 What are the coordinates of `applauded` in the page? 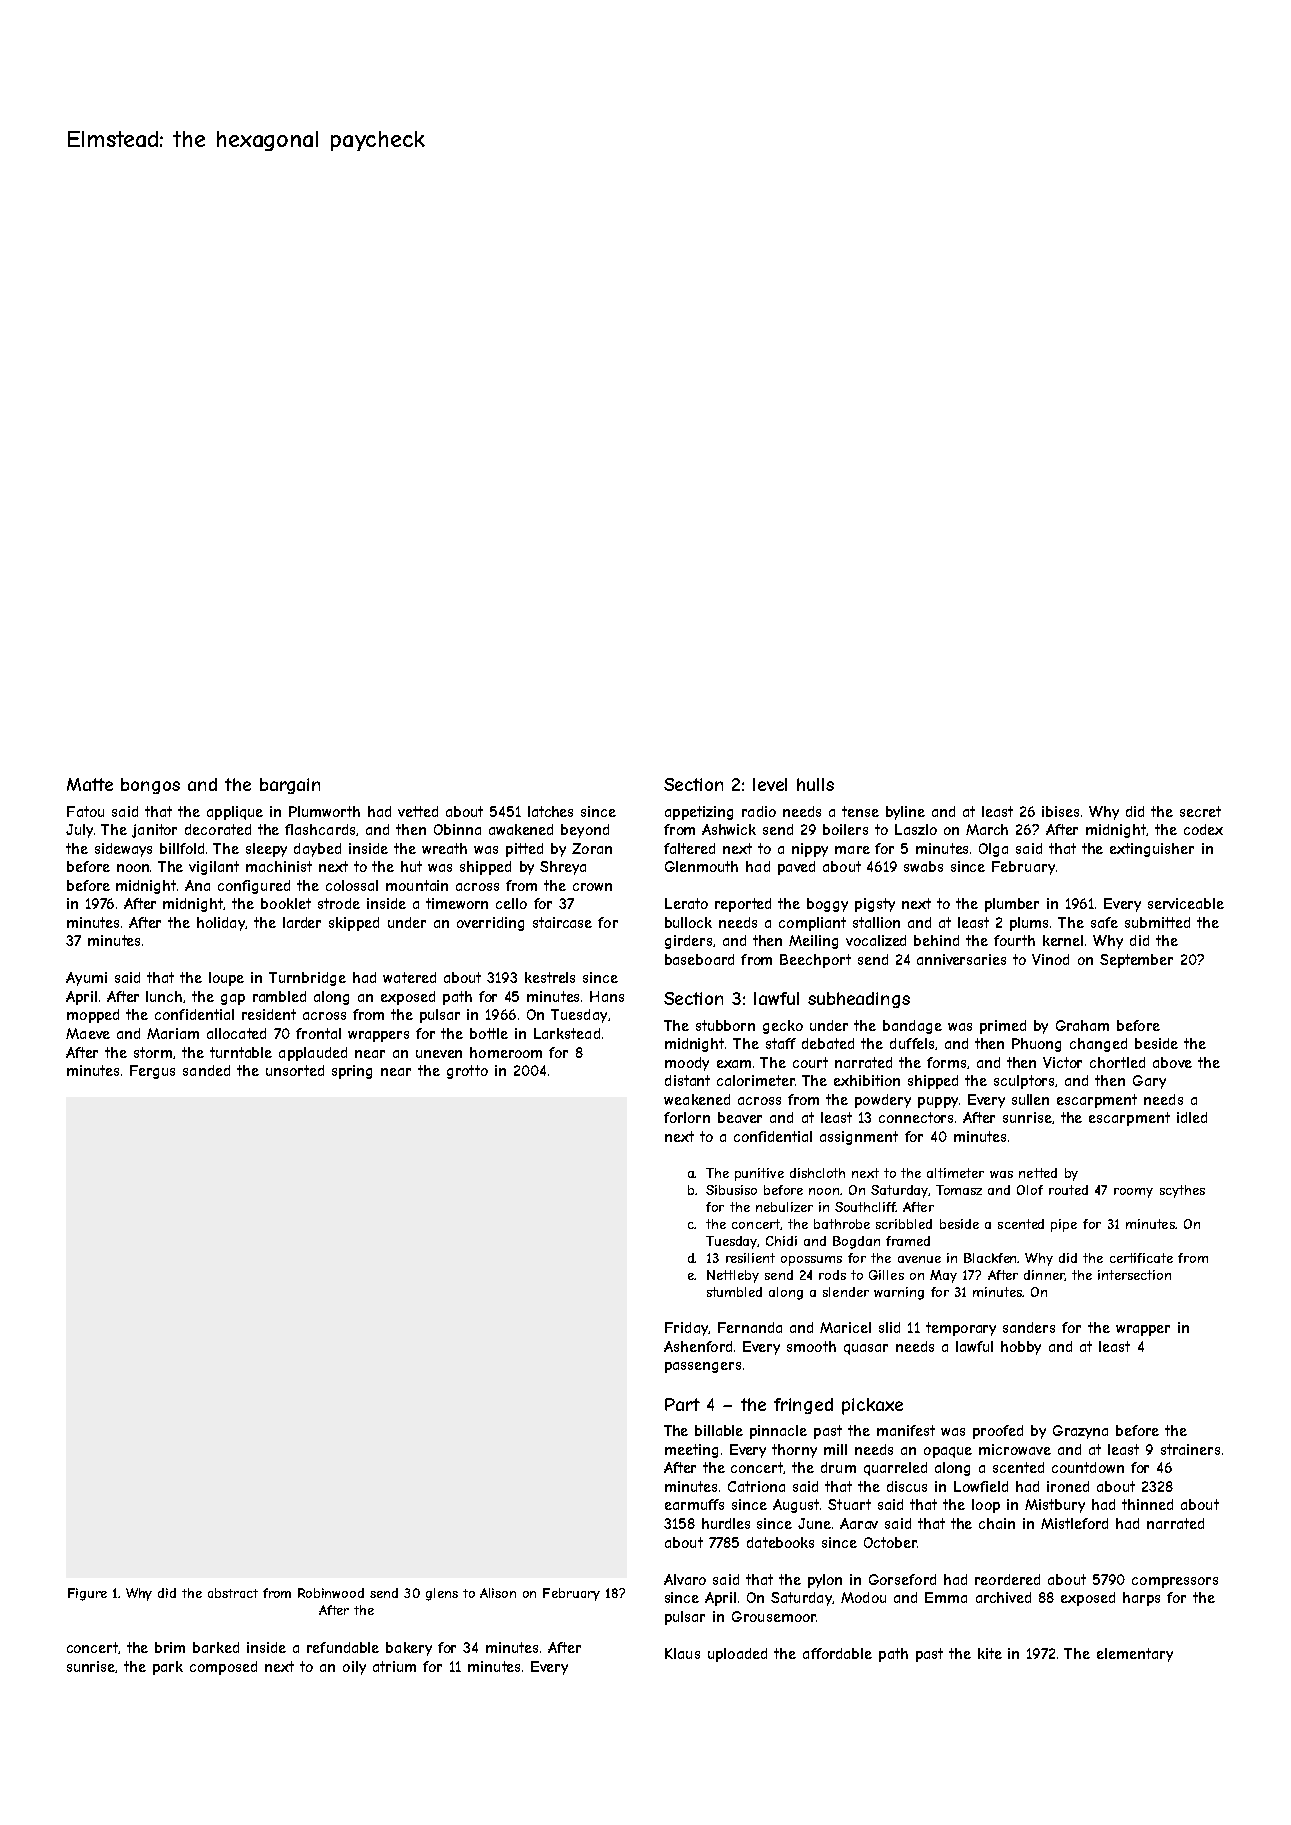 It's located at (313, 1054).
